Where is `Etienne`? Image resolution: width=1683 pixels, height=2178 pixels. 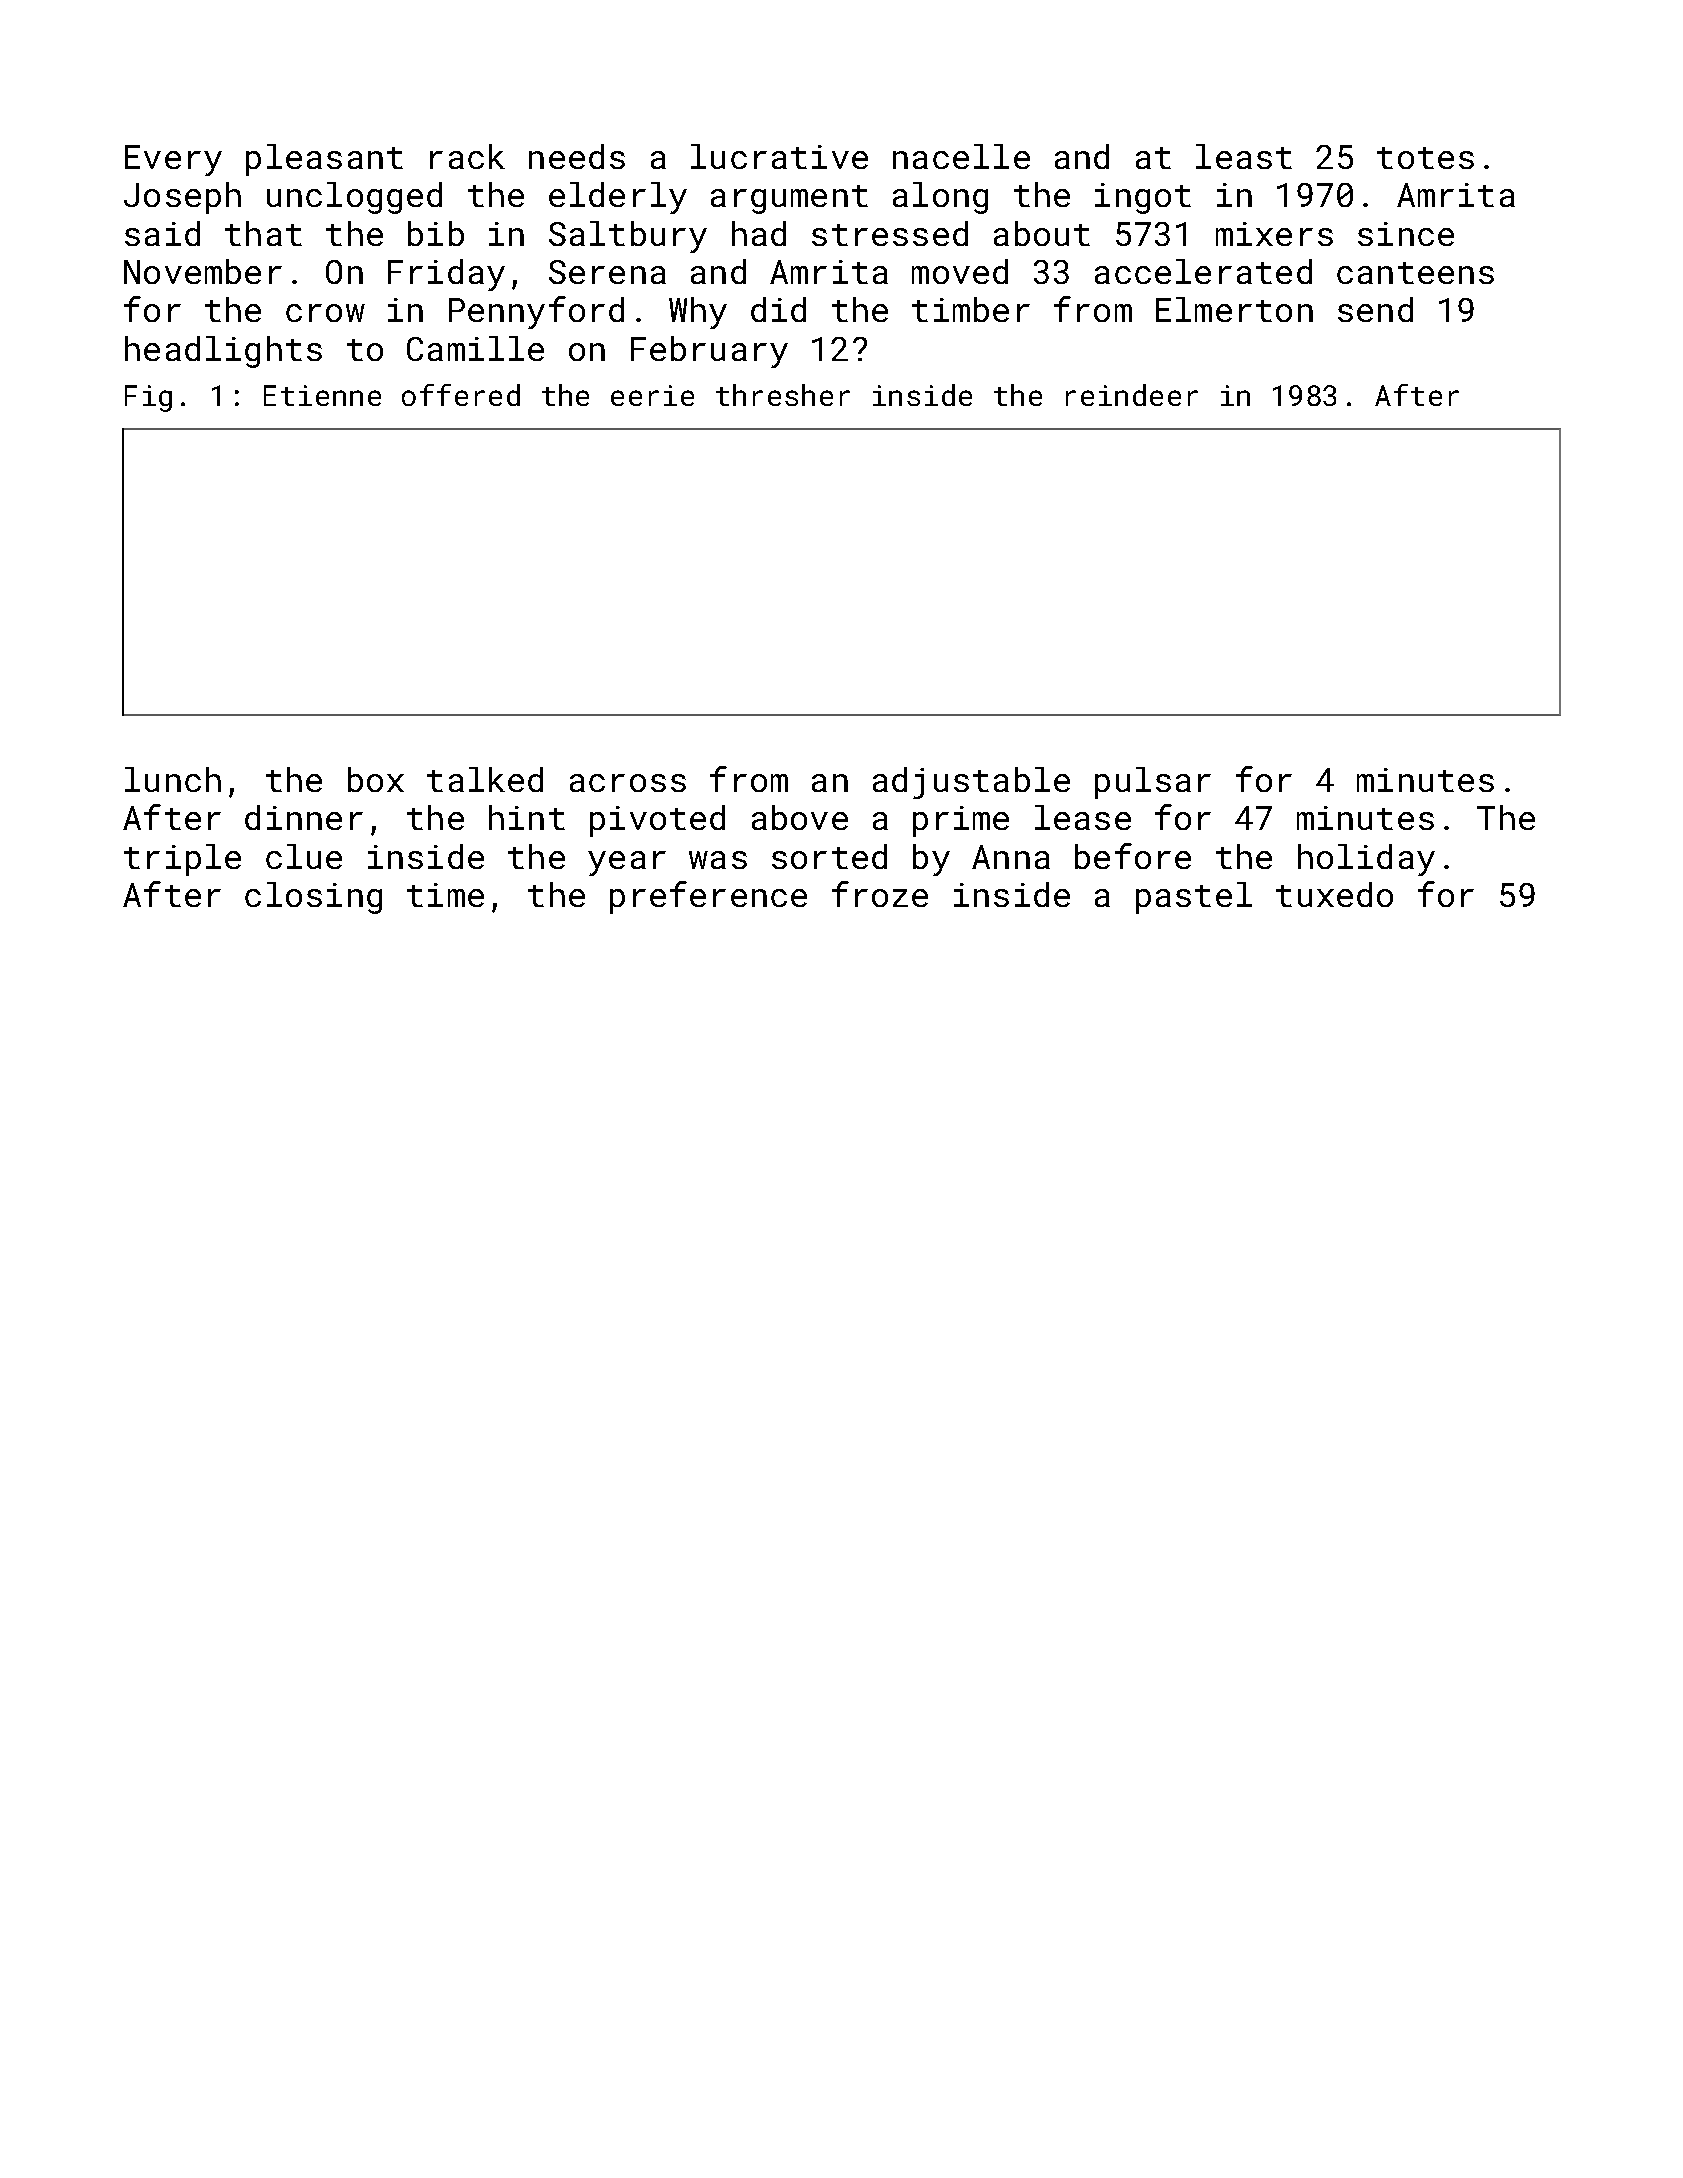 Etienne is located at coordinates (322, 395).
